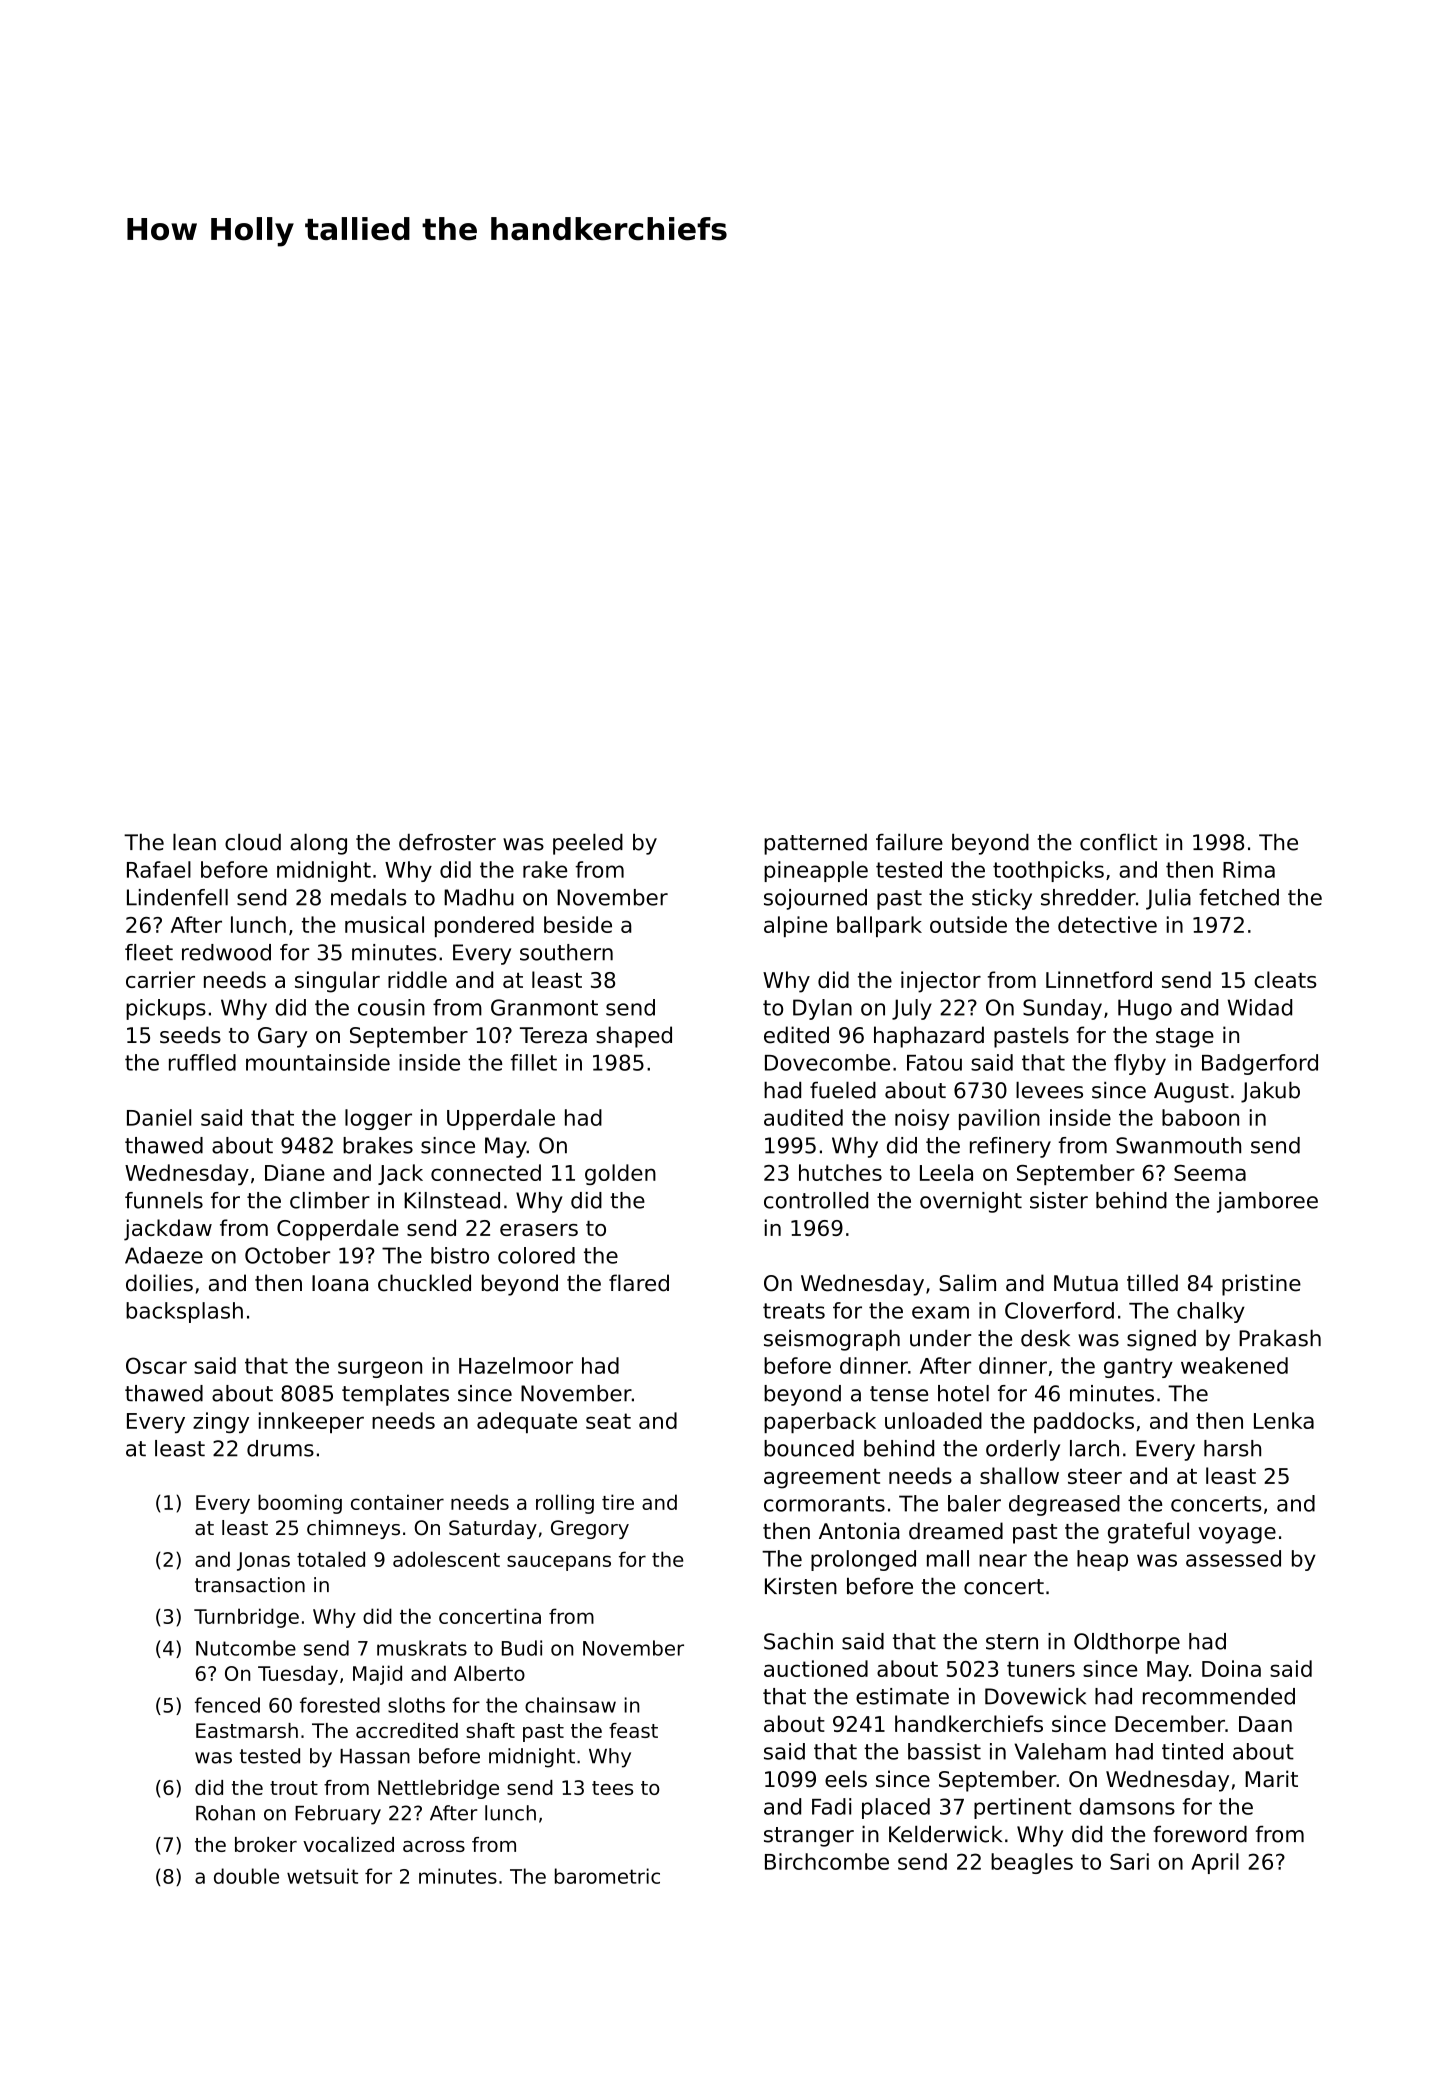  Describe the element at coordinates (1118, 842) in the screenshot. I see `conflict` at that location.
